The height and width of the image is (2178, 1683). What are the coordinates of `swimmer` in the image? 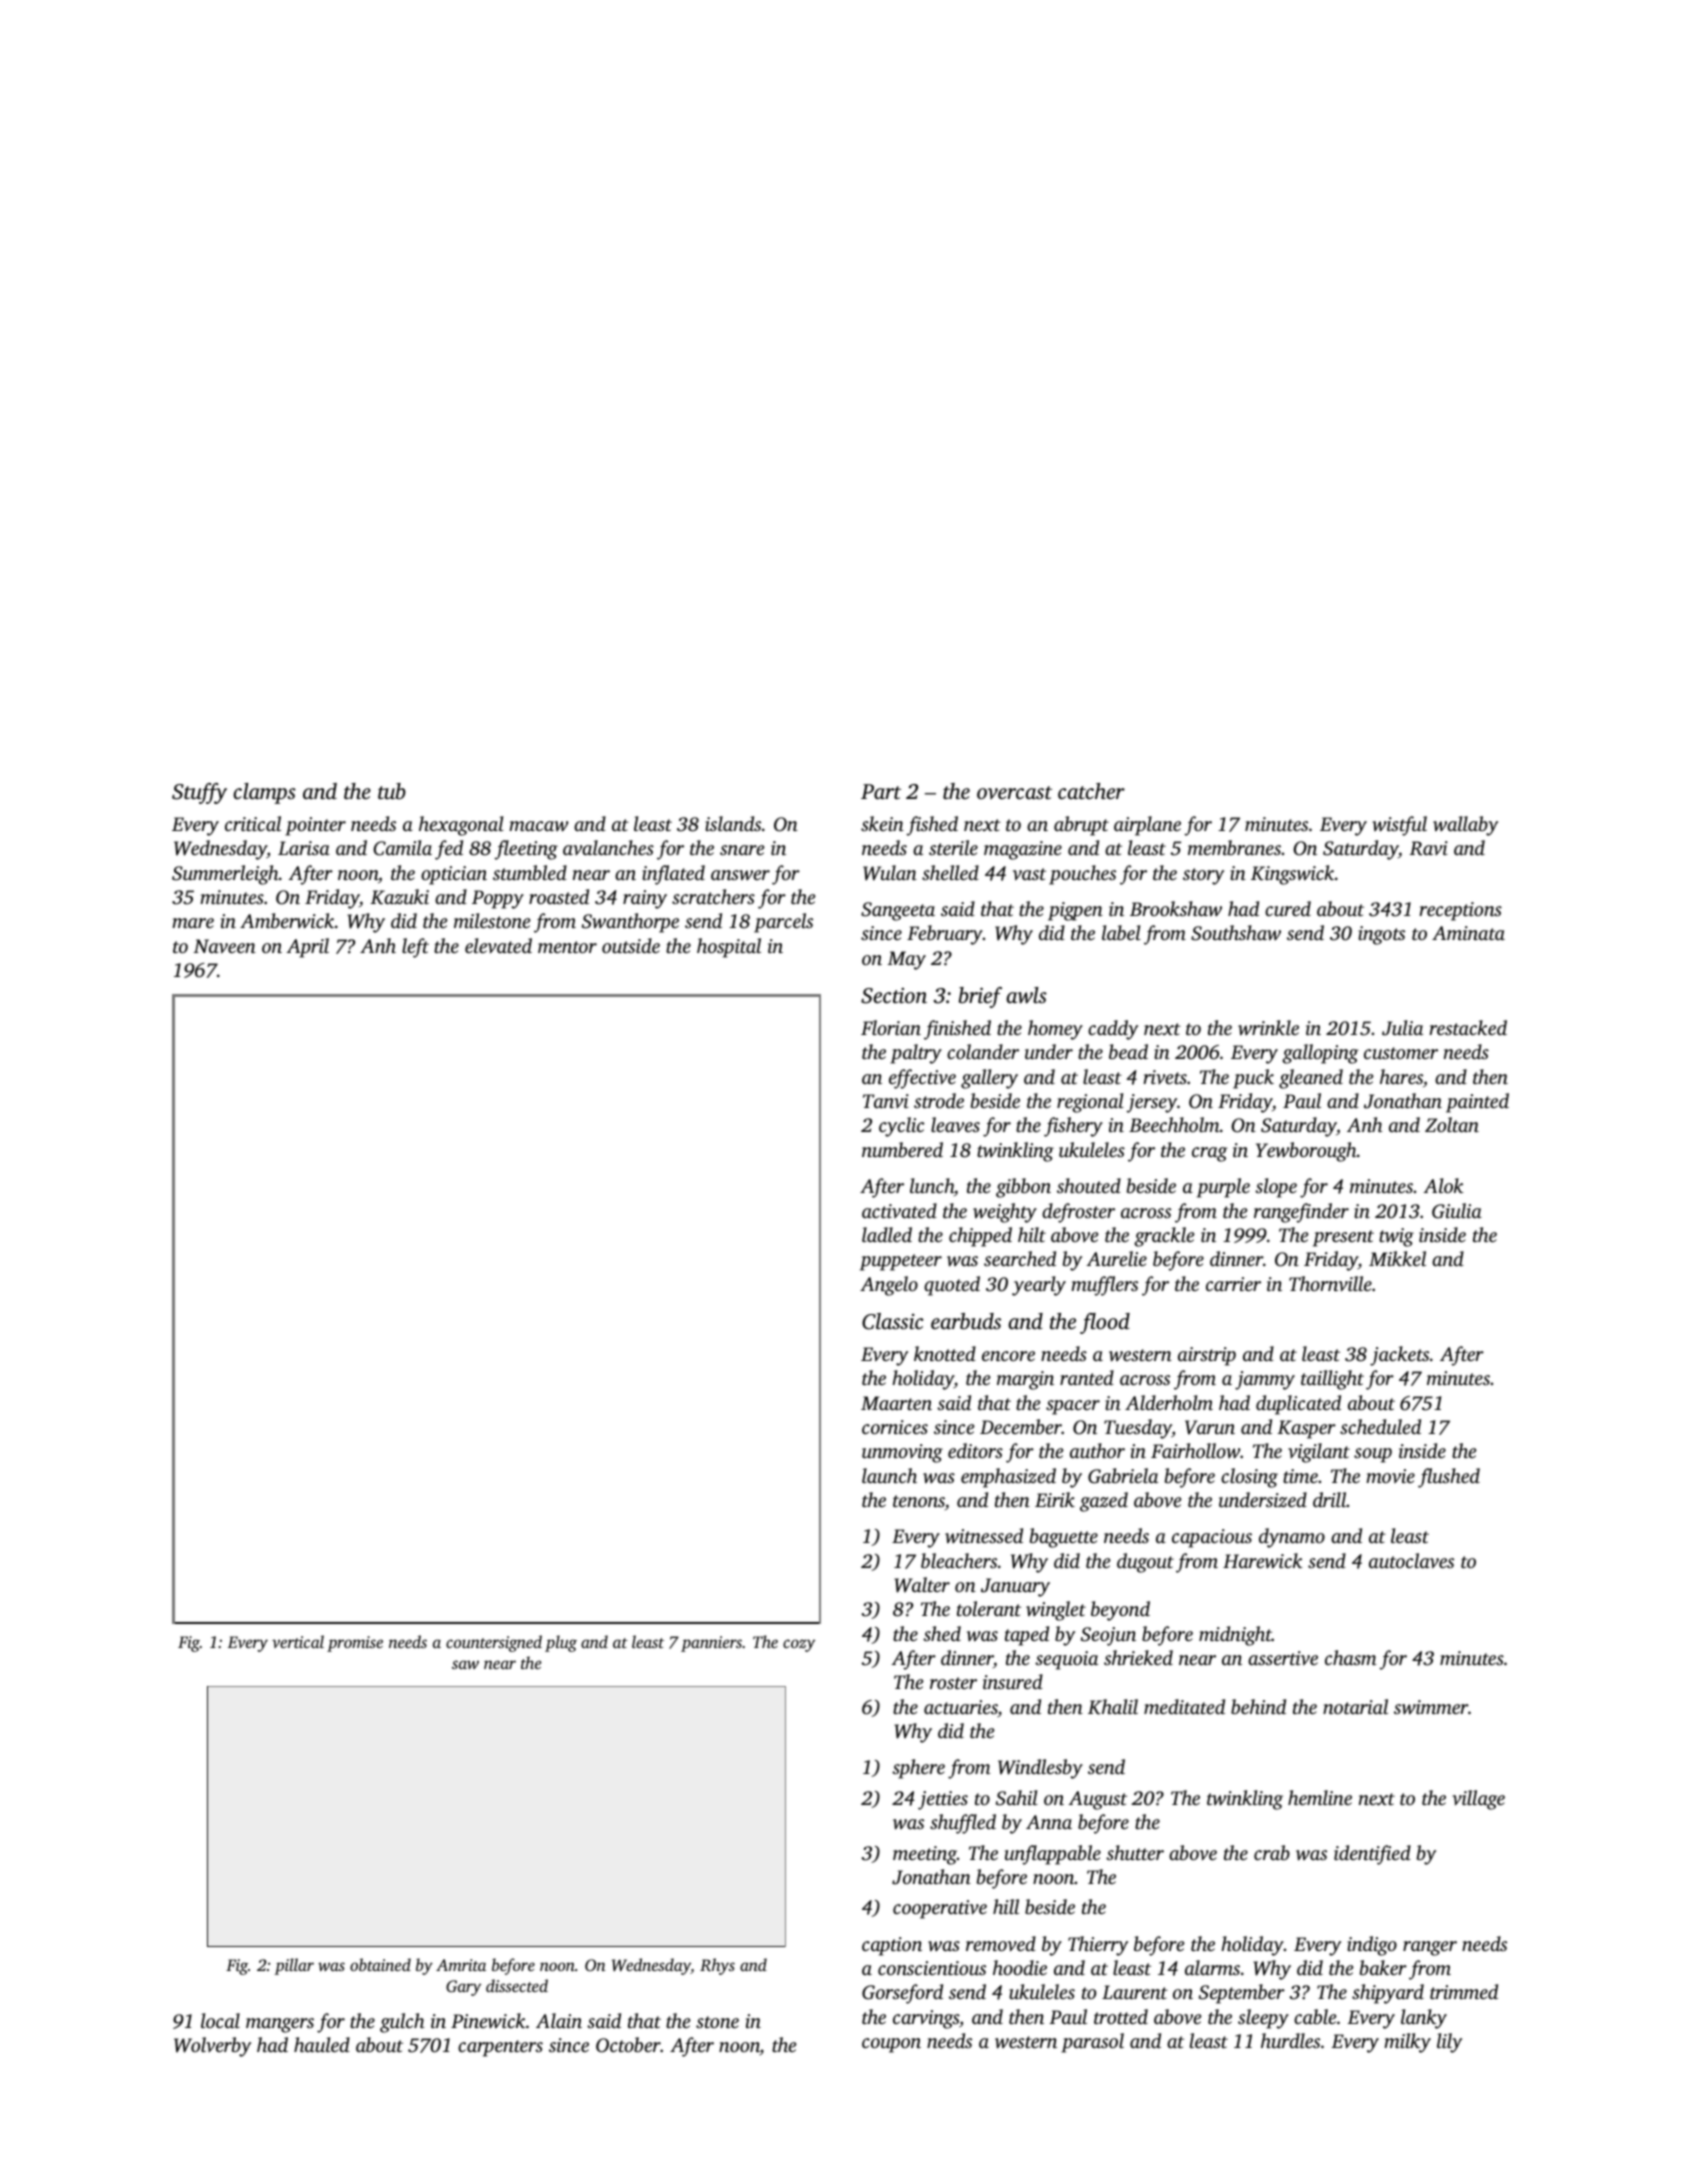 It's located at (1431, 1707).
